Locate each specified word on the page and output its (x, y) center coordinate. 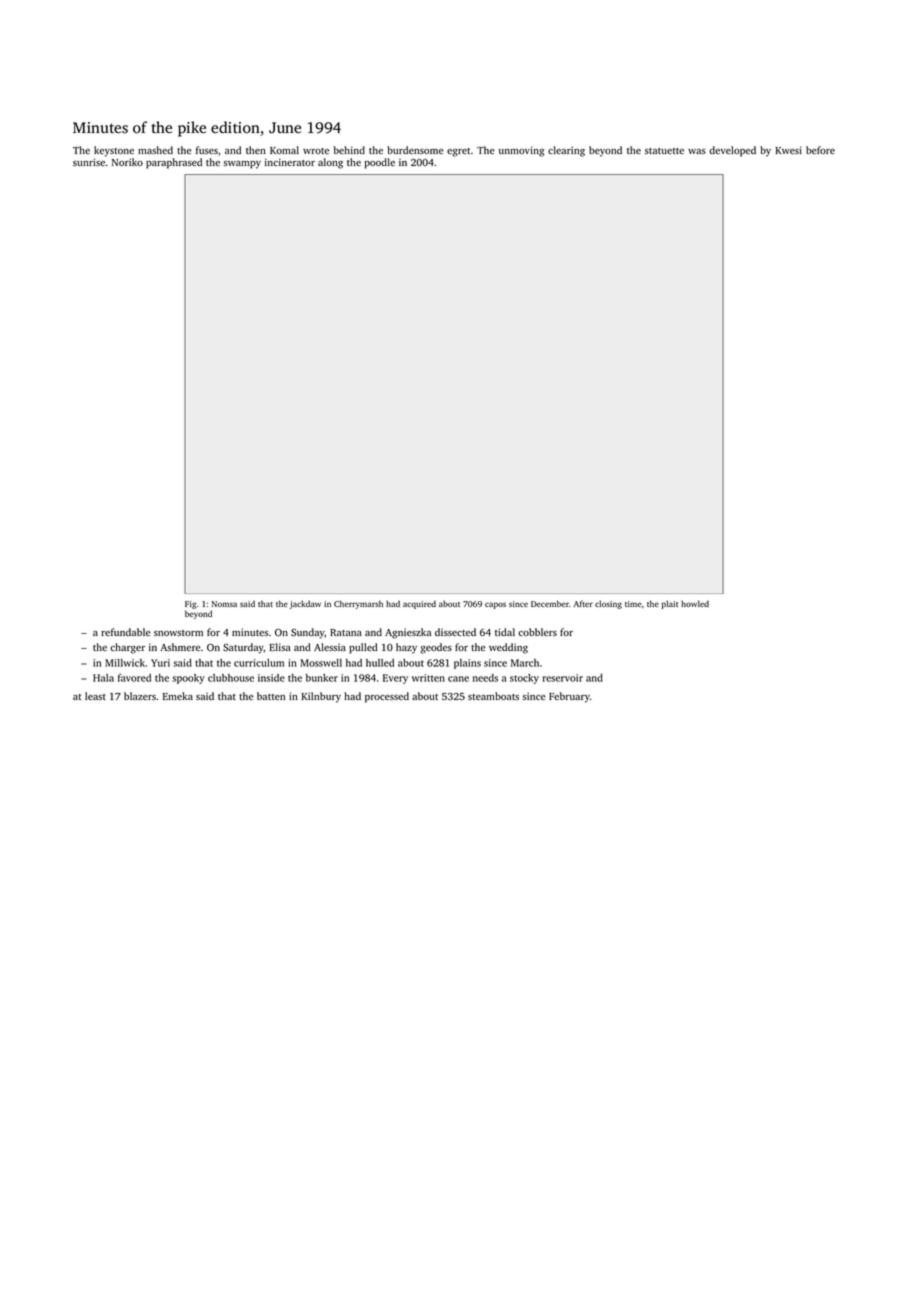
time (633, 604)
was (697, 151)
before (820, 150)
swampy (242, 165)
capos (495, 605)
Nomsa (224, 604)
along (330, 163)
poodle (379, 163)
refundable (126, 632)
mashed (155, 150)
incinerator (290, 162)
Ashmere (180, 647)
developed (732, 151)
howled (695, 603)
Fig (190, 605)
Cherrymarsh (358, 604)
